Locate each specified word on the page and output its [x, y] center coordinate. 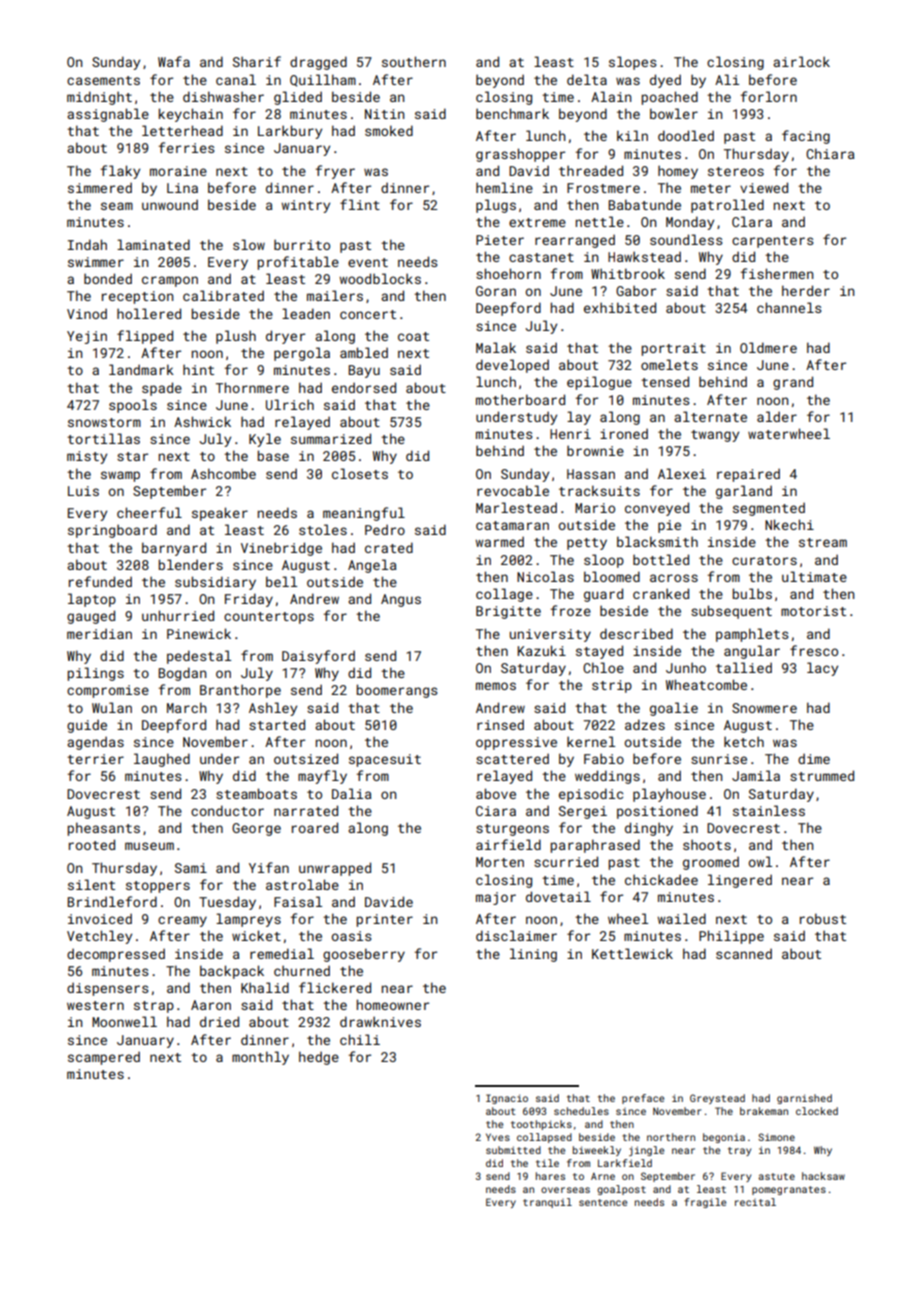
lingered [740, 881]
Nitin [384, 114]
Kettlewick [632, 953]
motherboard [520, 399]
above [496, 793]
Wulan [112, 707]
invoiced [100, 918]
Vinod [87, 313]
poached [669, 98]
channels [789, 307]
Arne [603, 1176]
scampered [104, 1058]
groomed [711, 863]
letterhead [182, 130]
